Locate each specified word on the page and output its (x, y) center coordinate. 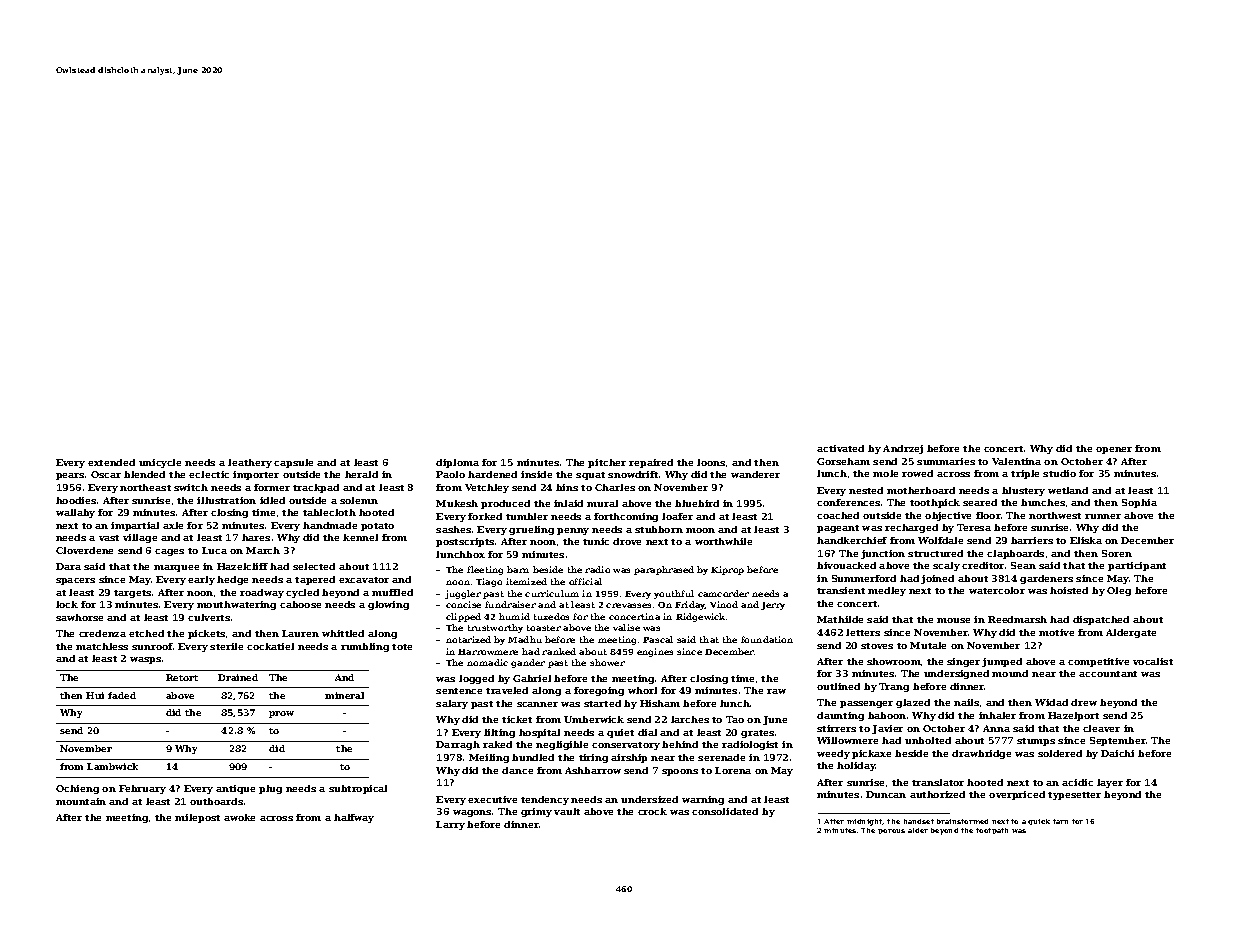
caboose (300, 604)
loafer (677, 516)
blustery (1023, 491)
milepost (197, 818)
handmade (330, 525)
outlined (838, 686)
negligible (562, 745)
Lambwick (112, 766)
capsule (293, 463)
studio (1059, 473)
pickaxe (871, 754)
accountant (1108, 674)
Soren (1117, 553)
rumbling (365, 647)
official (585, 581)
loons (711, 462)
